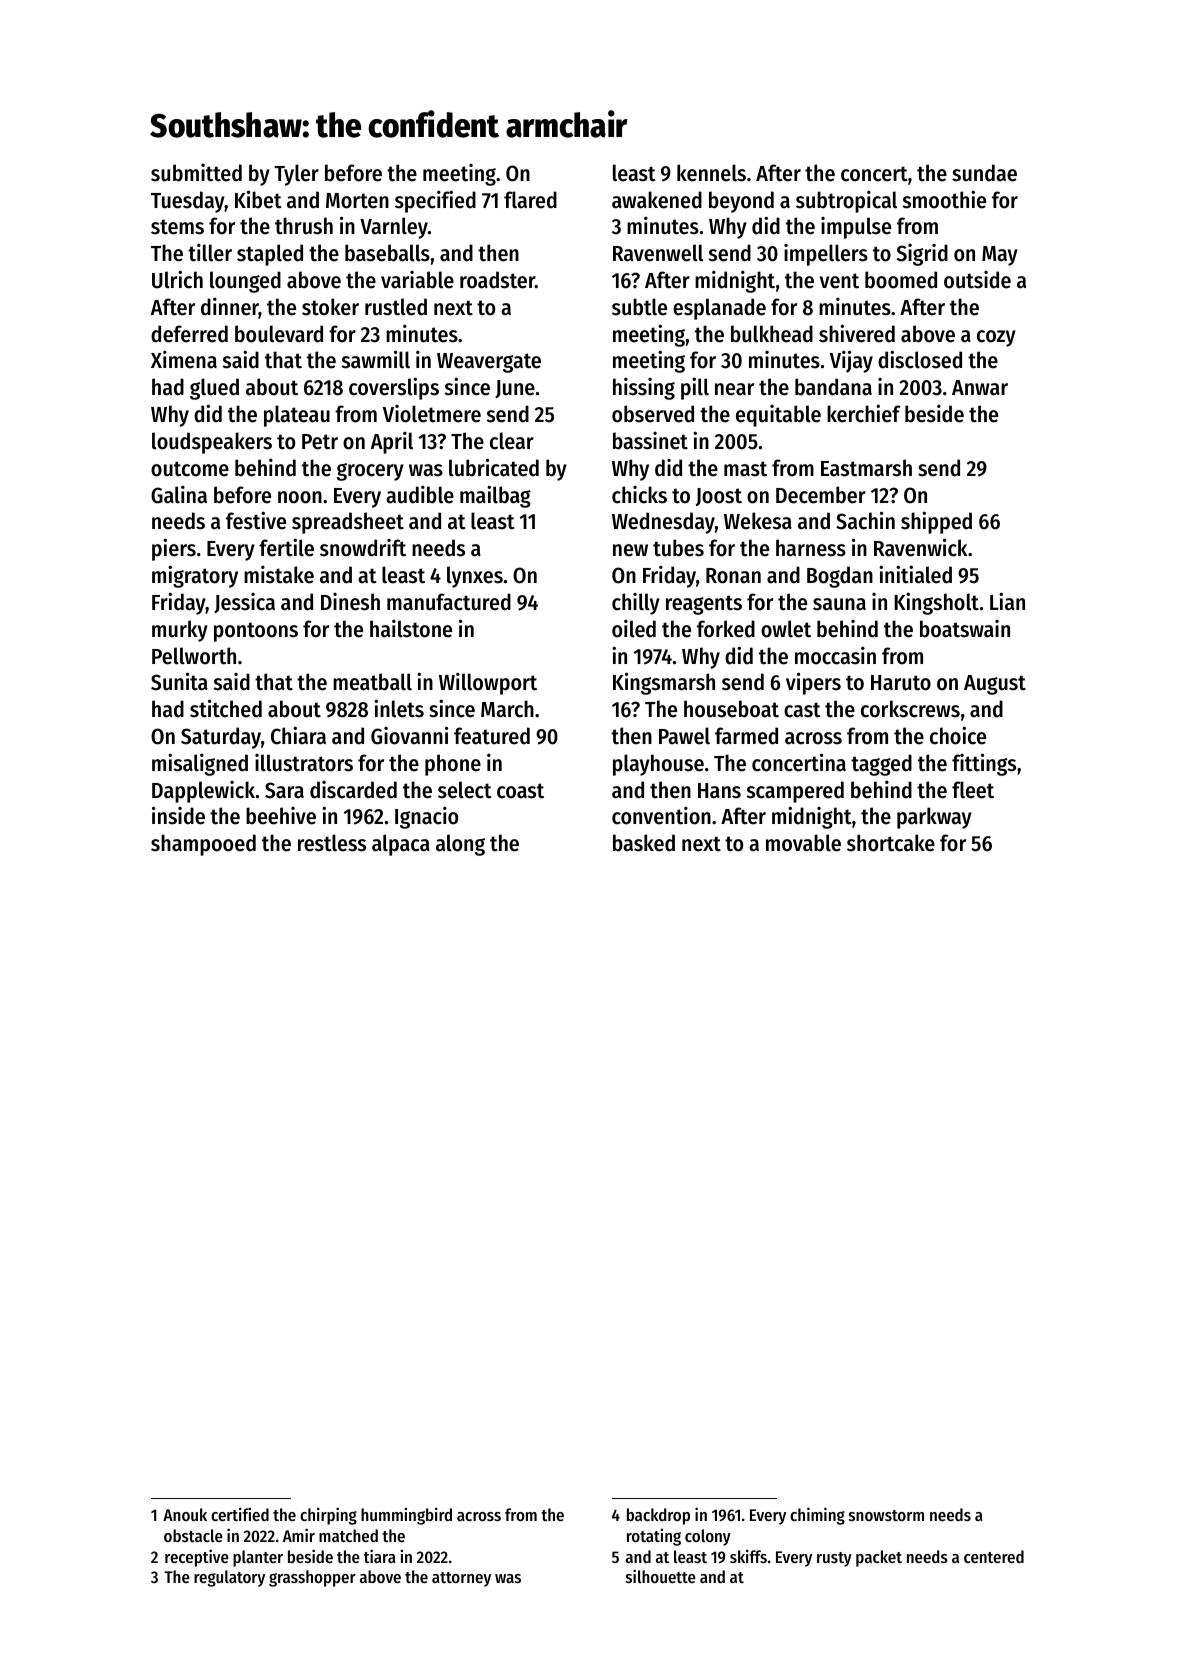 The height and width of the page is (1669, 1180). I want to click on hummingbird, so click(406, 1516).
